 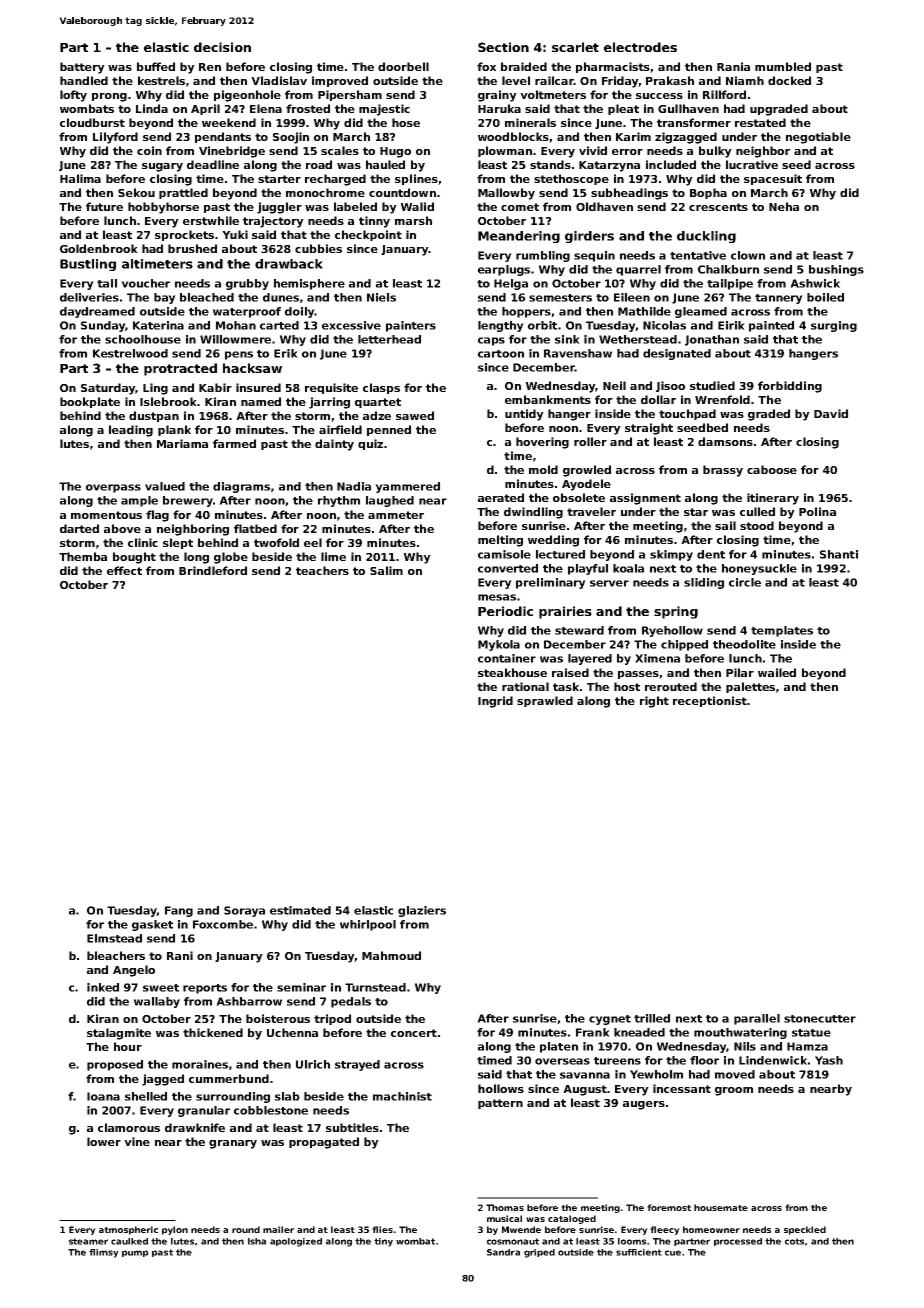 What do you see at coordinates (572, 1219) in the document?
I see `cataloged` at bounding box center [572, 1219].
